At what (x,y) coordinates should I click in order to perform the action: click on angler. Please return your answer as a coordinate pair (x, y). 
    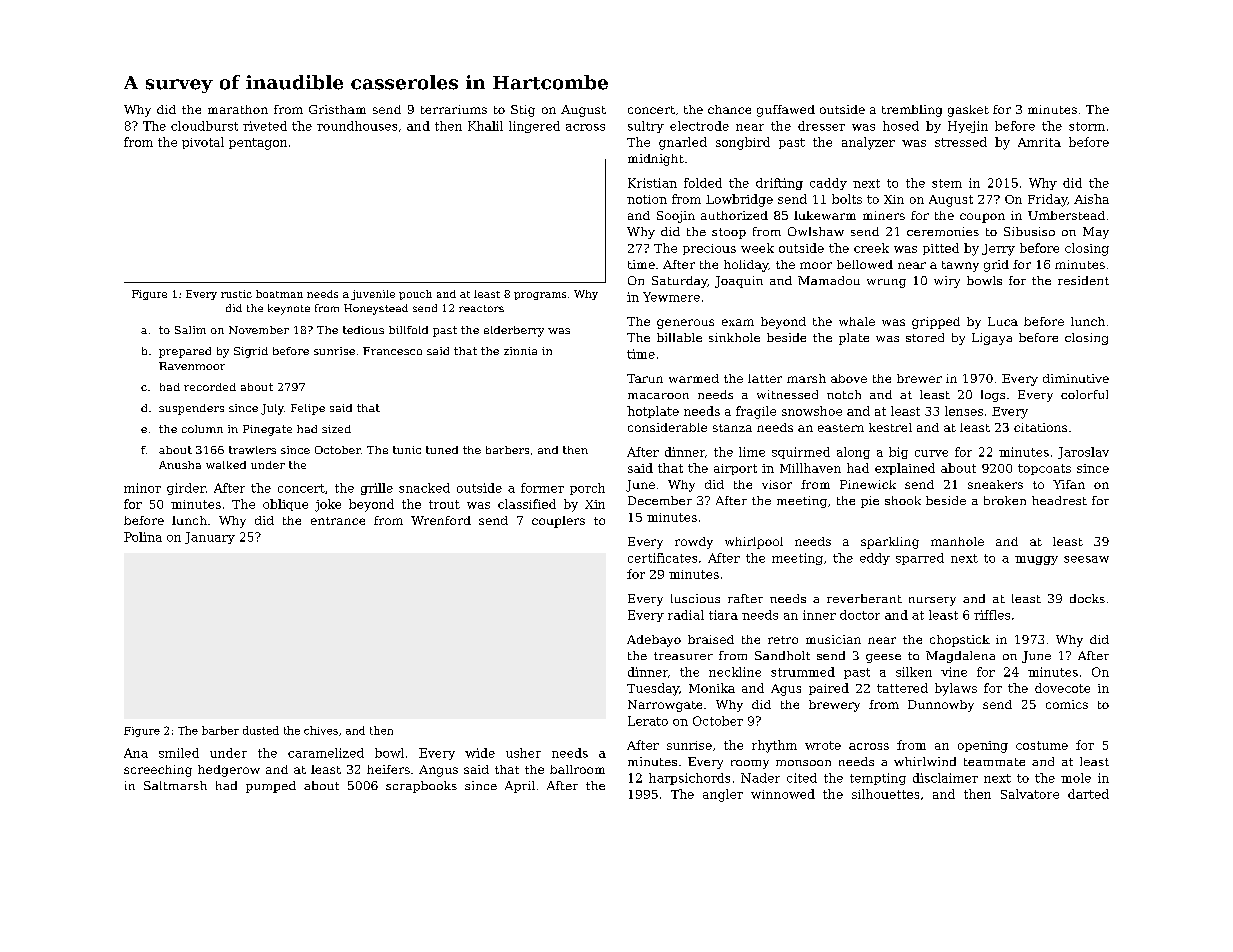
    Looking at the image, I should click on (723, 795).
